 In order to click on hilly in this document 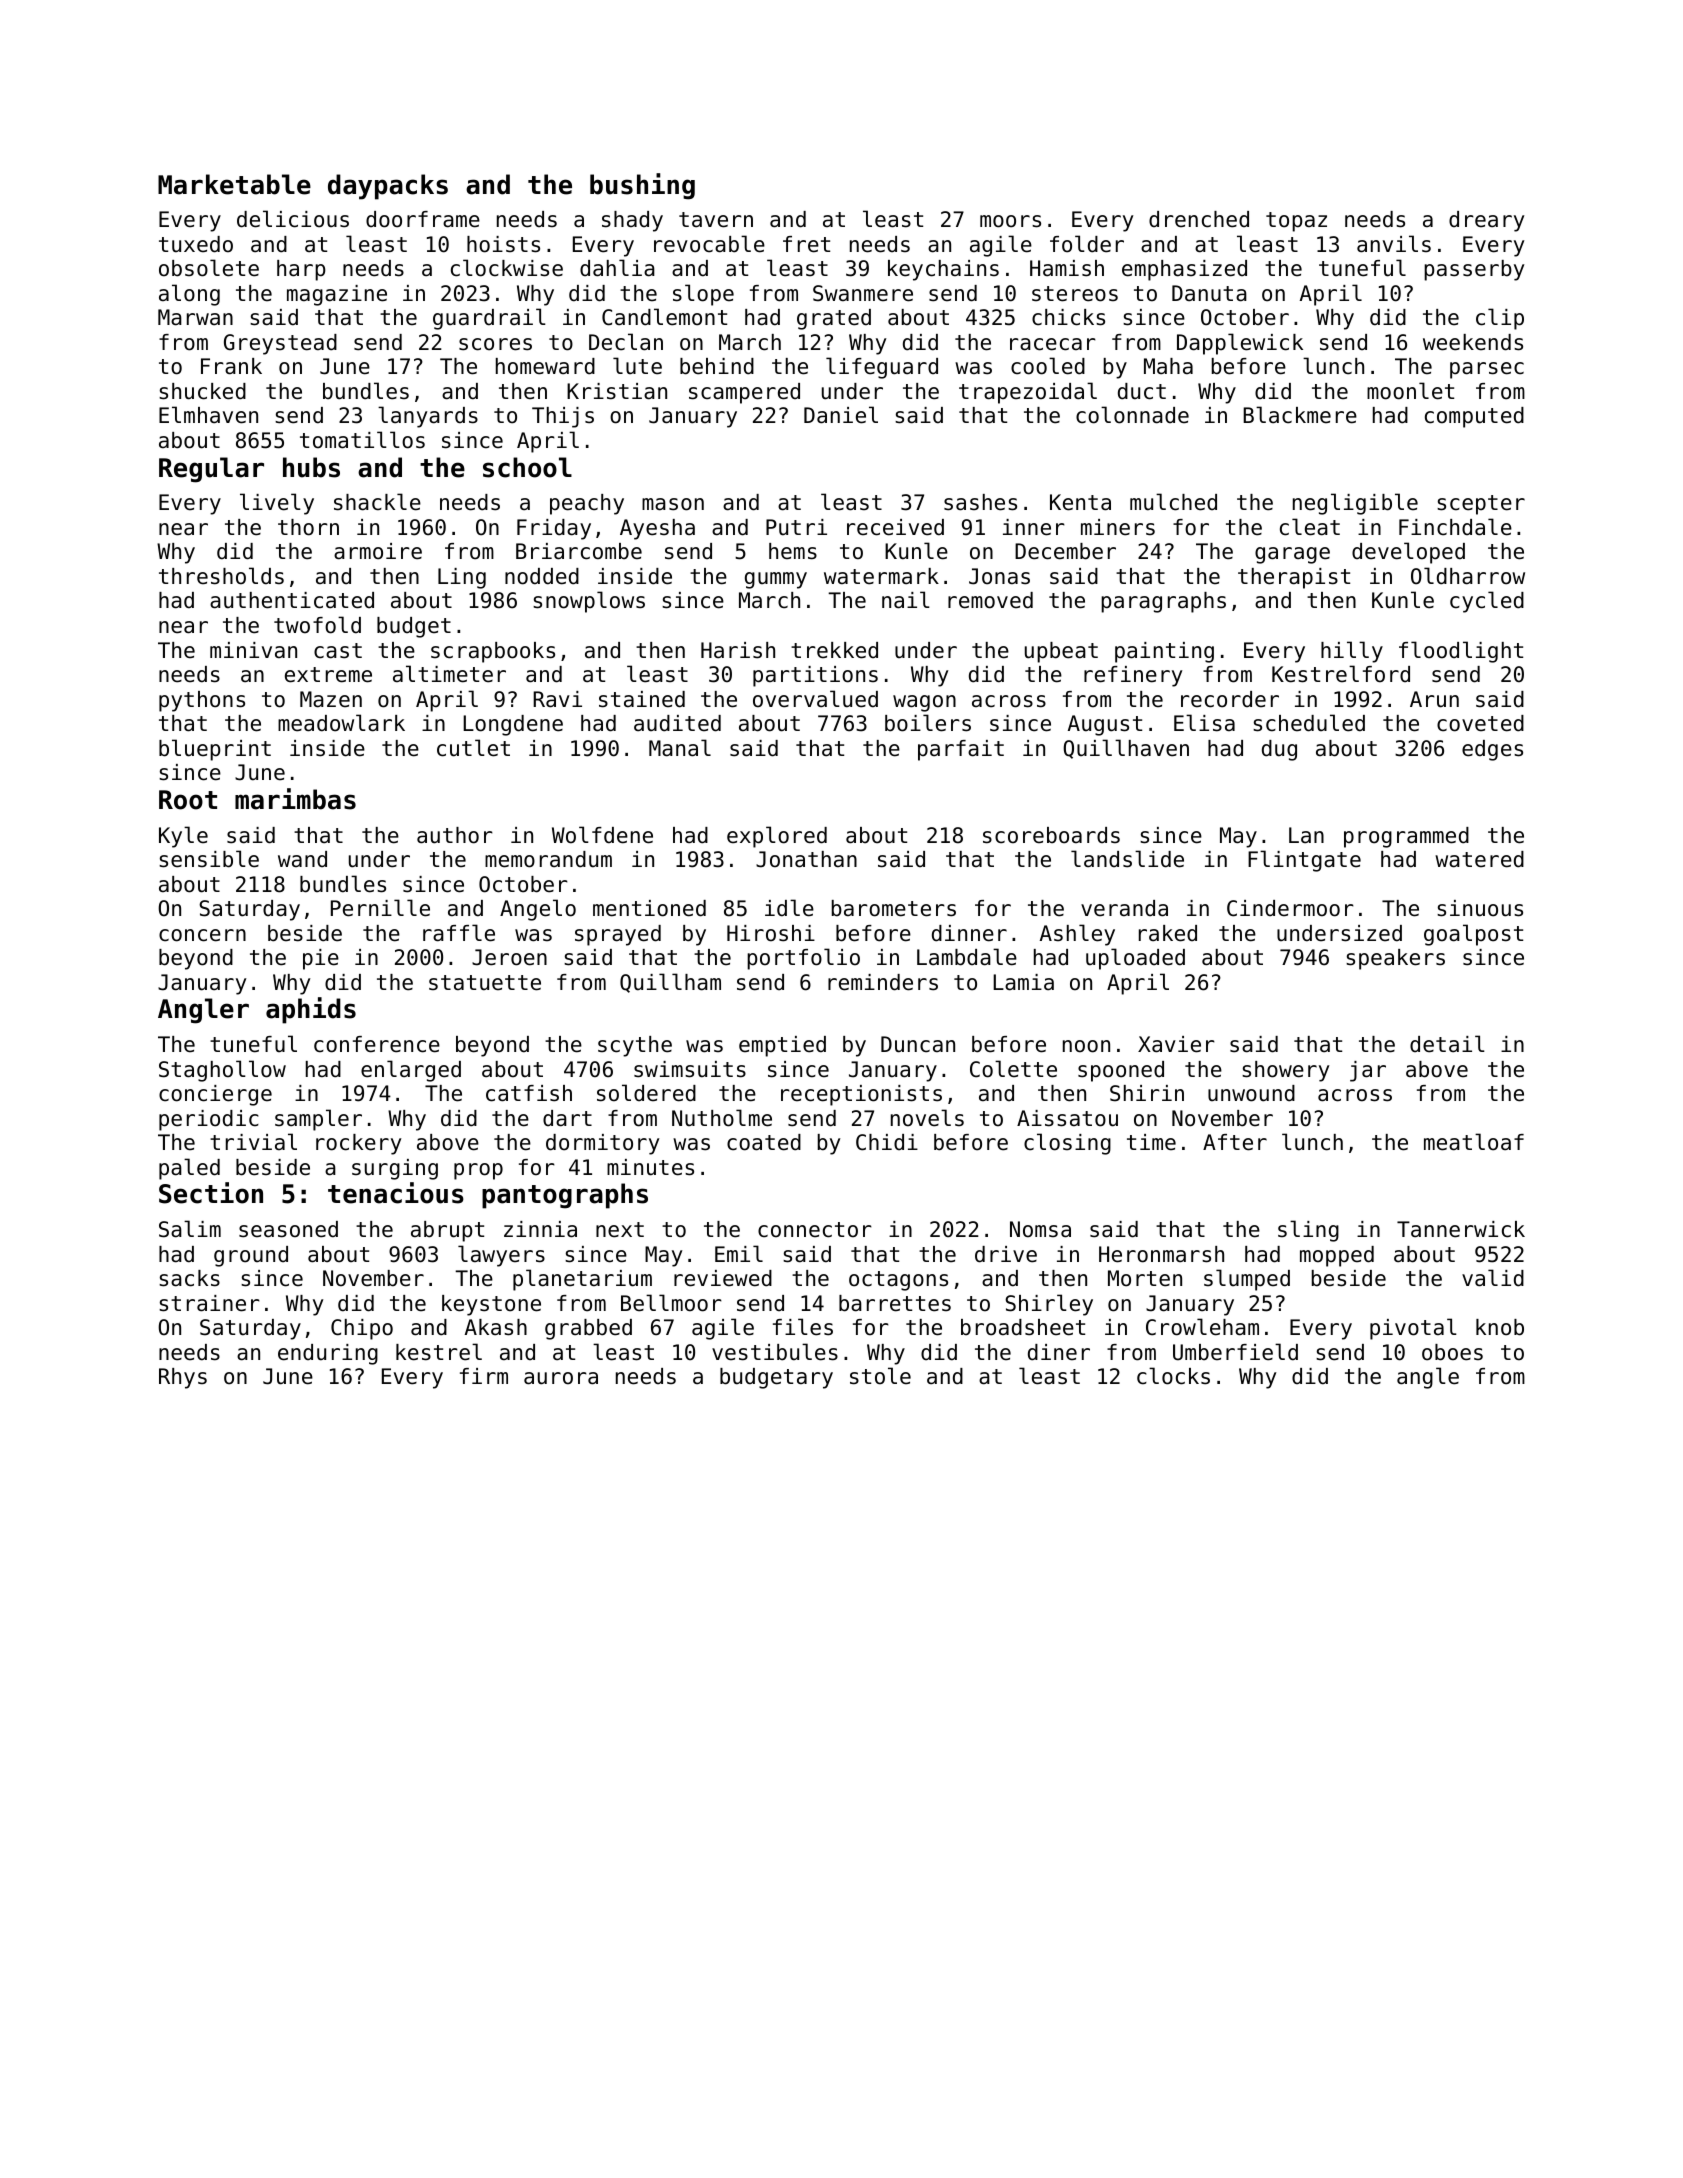, I will do `click(1352, 652)`.
